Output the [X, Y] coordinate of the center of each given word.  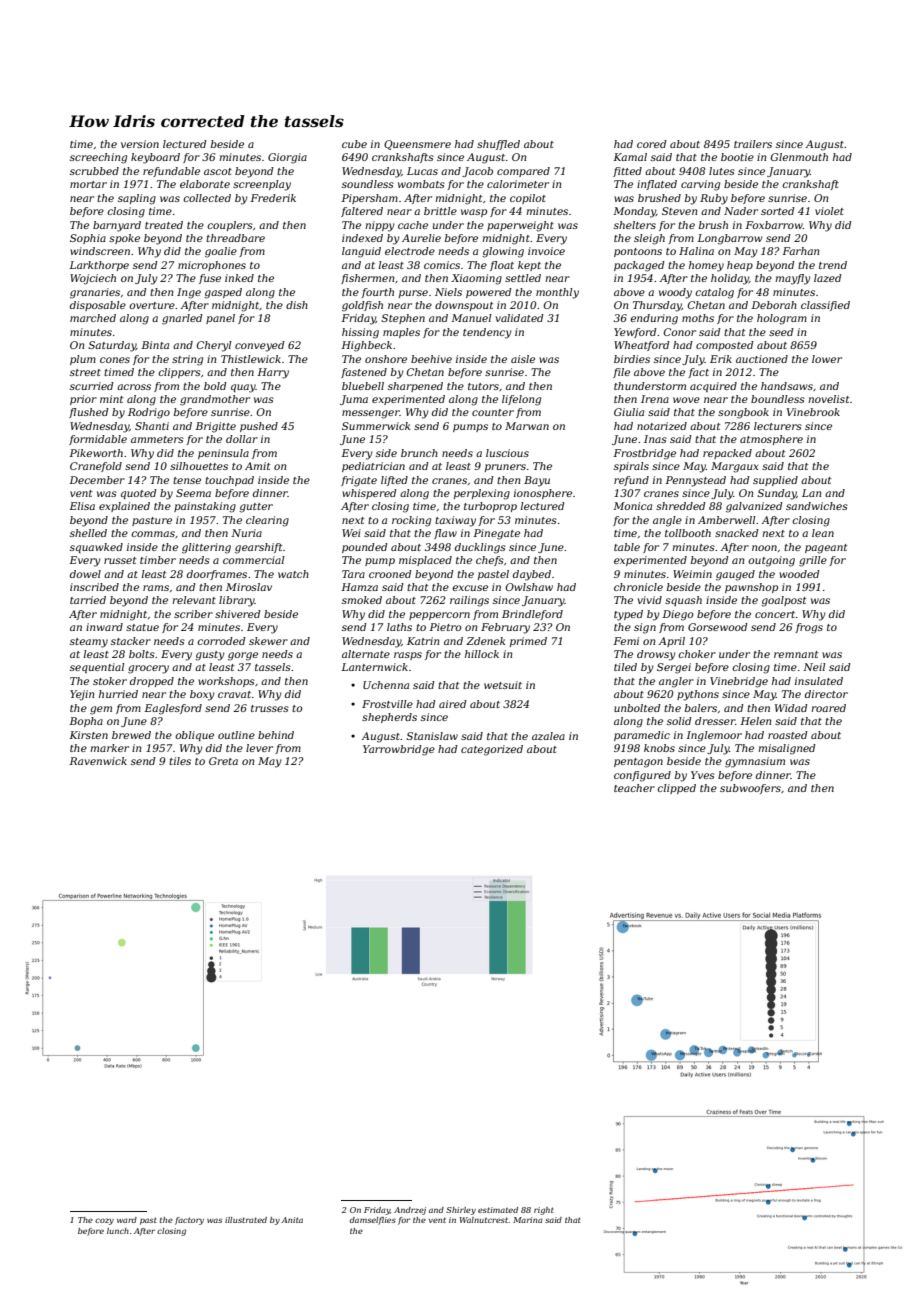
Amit [258, 466]
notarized [662, 426]
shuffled [498, 145]
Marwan [527, 426]
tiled [625, 667]
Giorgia [287, 158]
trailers [753, 144]
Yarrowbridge [399, 750]
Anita [292, 1220]
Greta [223, 761]
